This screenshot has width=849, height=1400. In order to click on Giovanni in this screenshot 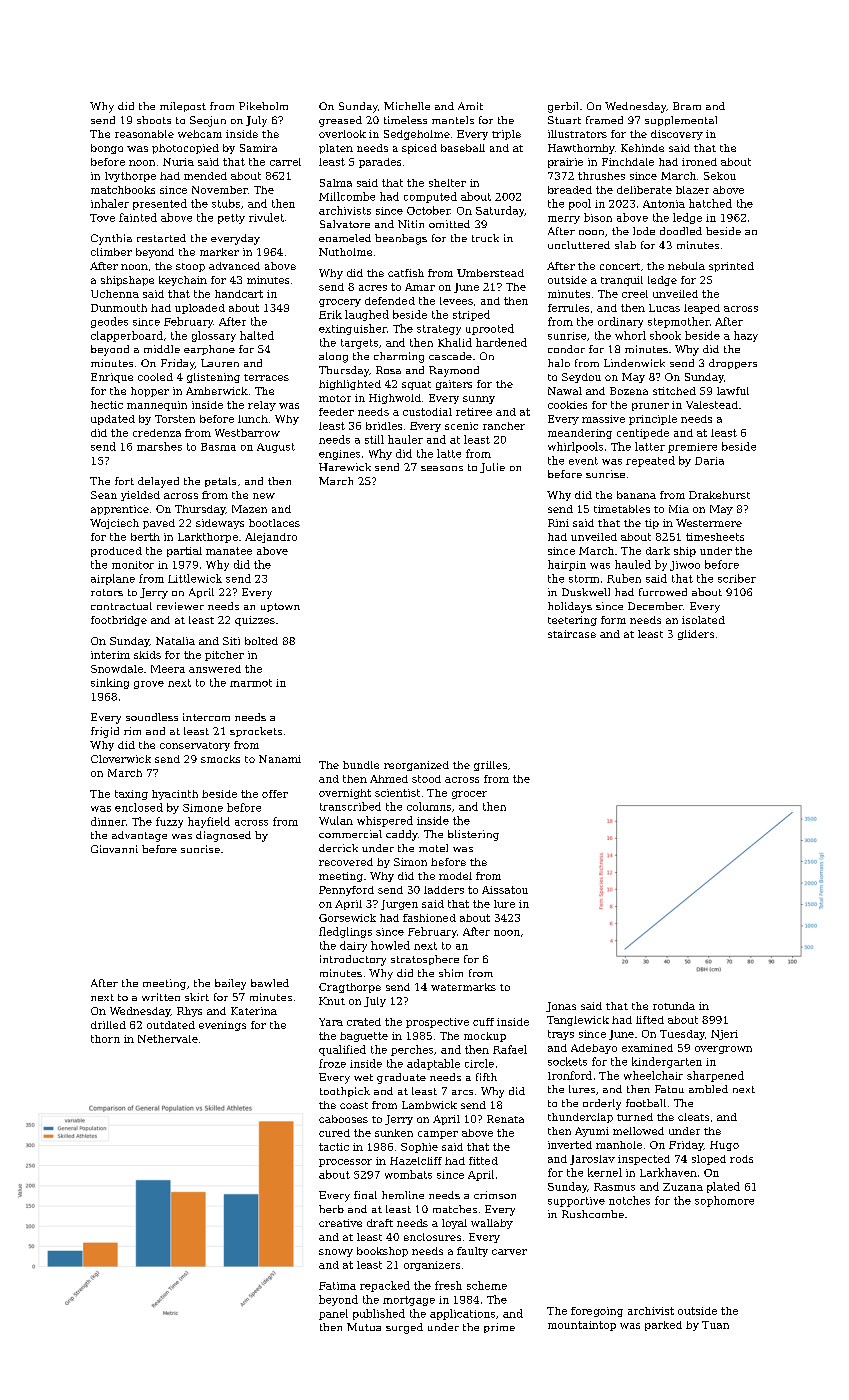, I will do `click(114, 849)`.
